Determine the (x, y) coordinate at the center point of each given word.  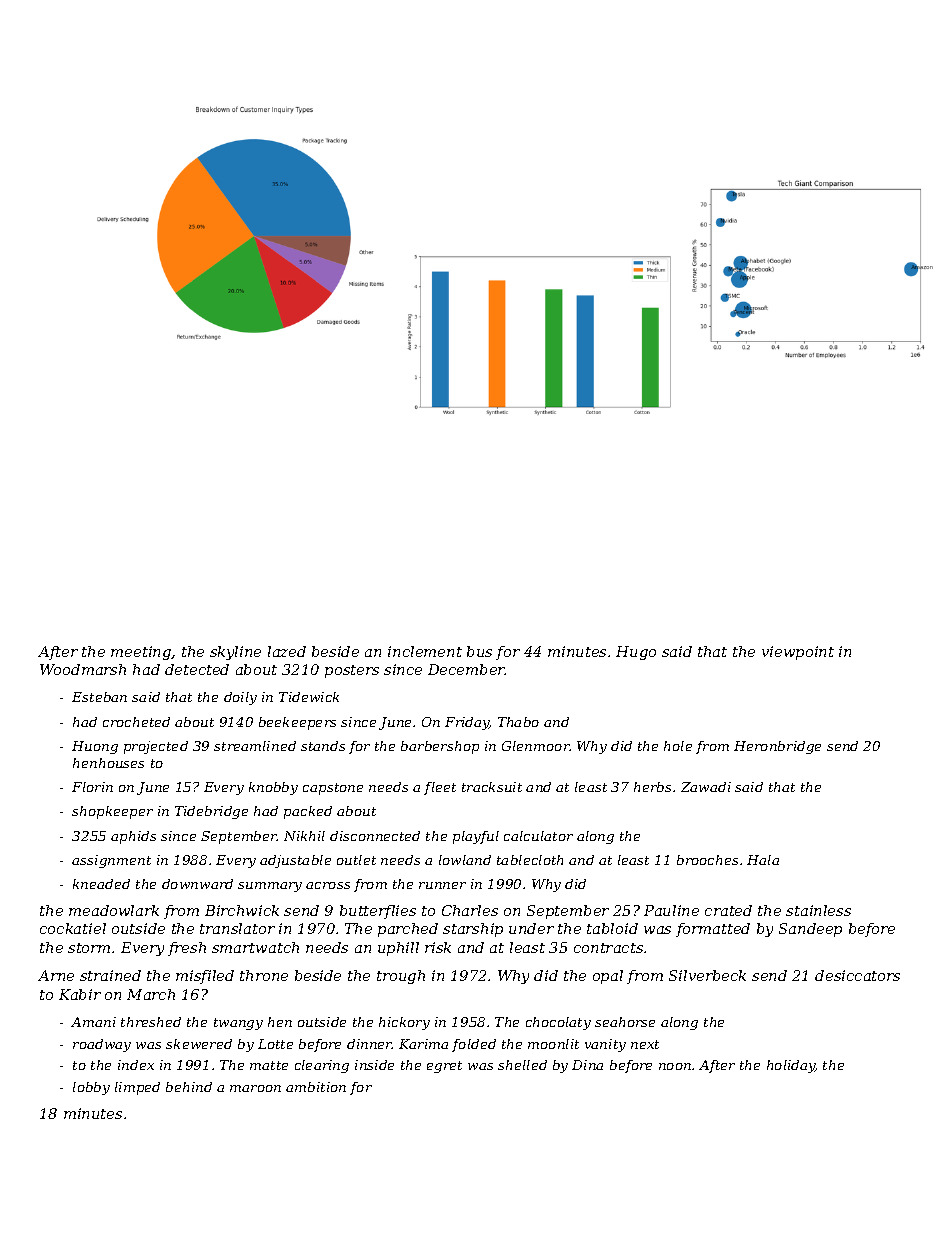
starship (473, 930)
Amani (93, 1022)
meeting (141, 653)
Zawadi (706, 787)
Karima (423, 1044)
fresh (187, 949)
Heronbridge (777, 747)
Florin (92, 787)
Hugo (636, 653)
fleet (440, 788)
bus (479, 651)
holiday (791, 1066)
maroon (255, 1088)
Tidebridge (211, 812)
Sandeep (810, 930)
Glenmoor (536, 746)
